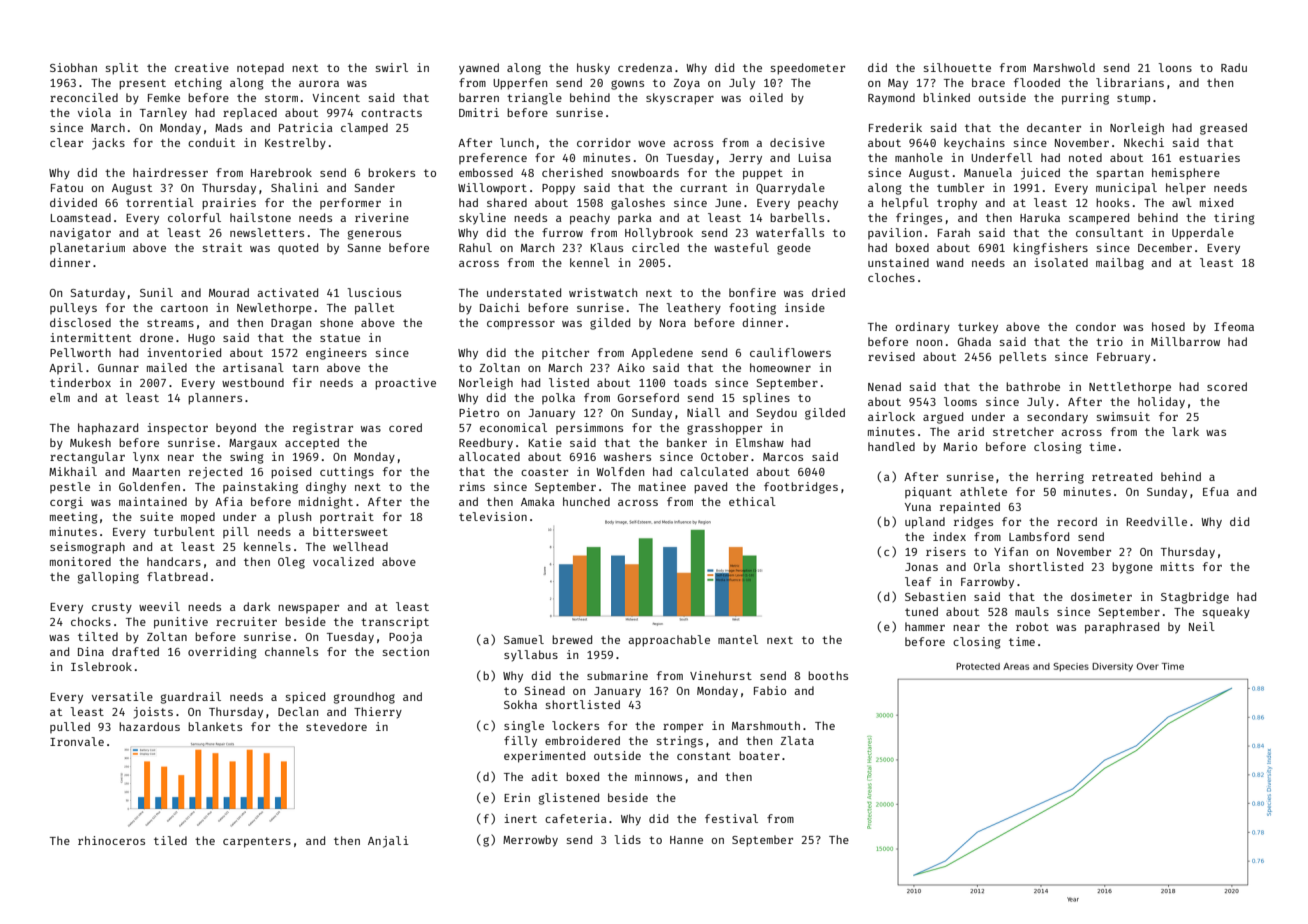  What do you see at coordinates (1234, 67) in the screenshot?
I see `Radu` at bounding box center [1234, 67].
